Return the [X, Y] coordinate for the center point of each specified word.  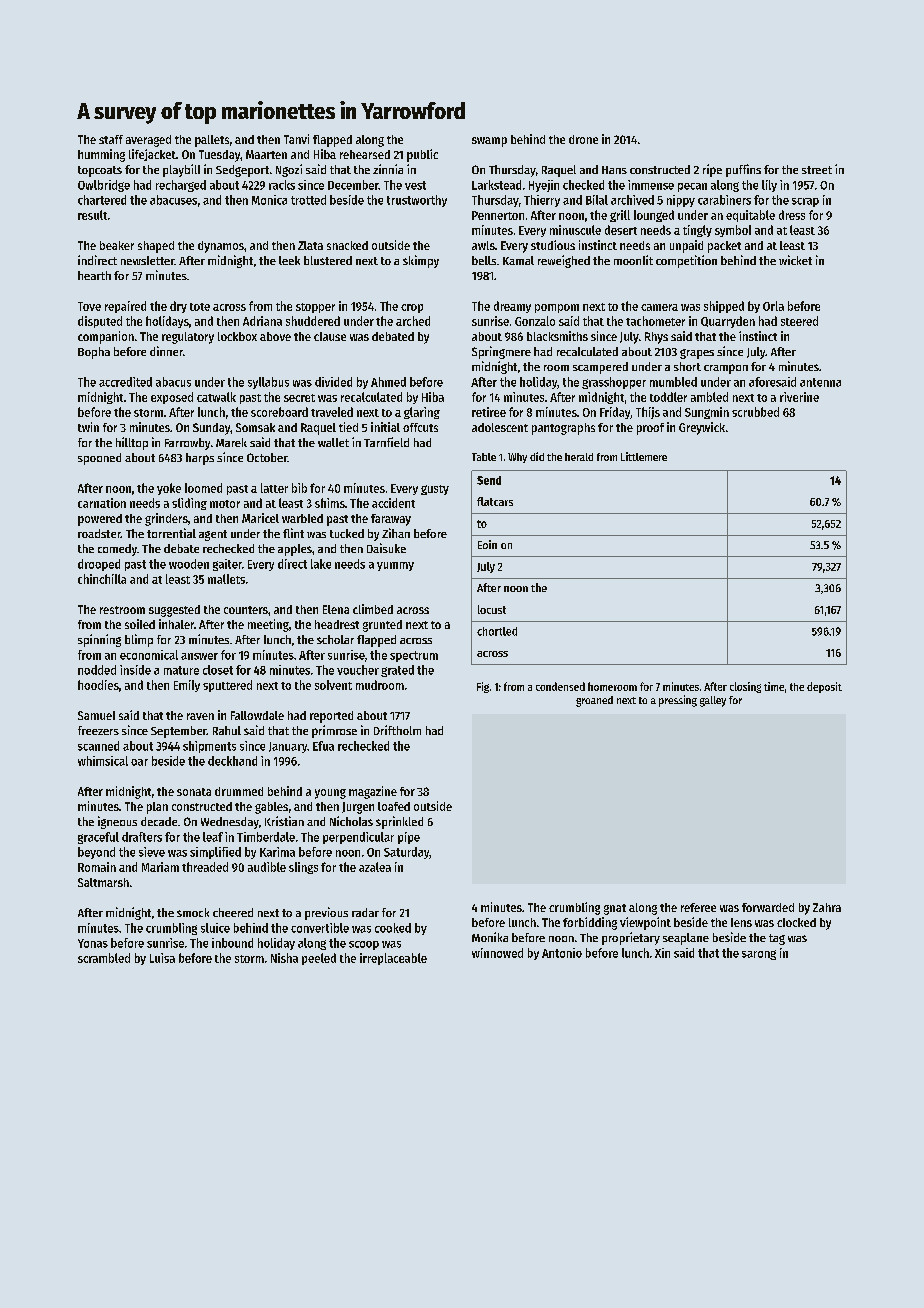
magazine [373, 792]
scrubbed [755, 412]
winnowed [497, 953]
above [275, 336]
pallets [212, 141]
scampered [600, 368]
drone [583, 139]
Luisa [162, 958]
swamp [489, 142]
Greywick [702, 428]
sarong [759, 955]
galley [713, 701]
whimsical [103, 761]
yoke [169, 489]
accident [393, 503]
